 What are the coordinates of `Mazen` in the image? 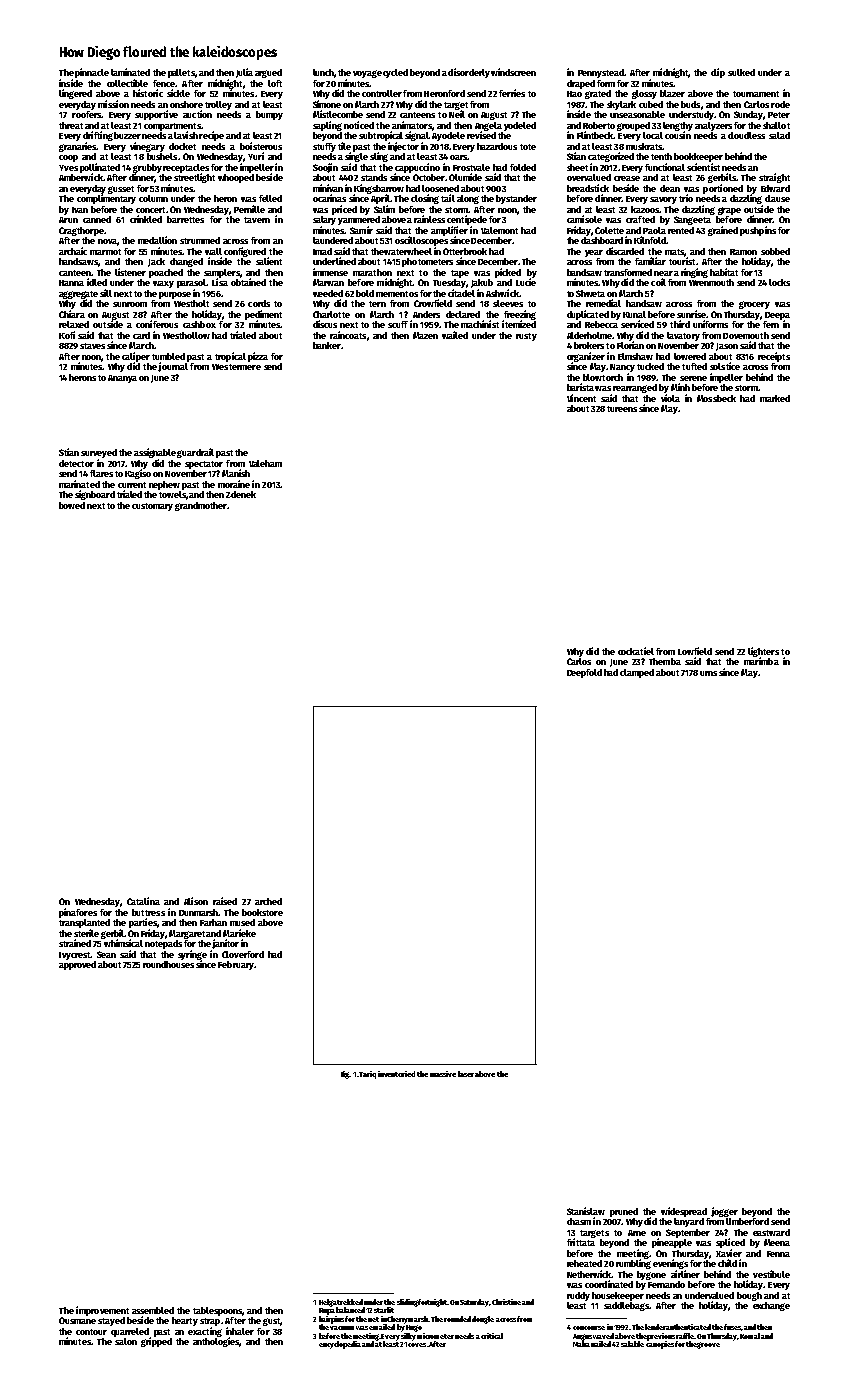 It's located at (425, 335).
